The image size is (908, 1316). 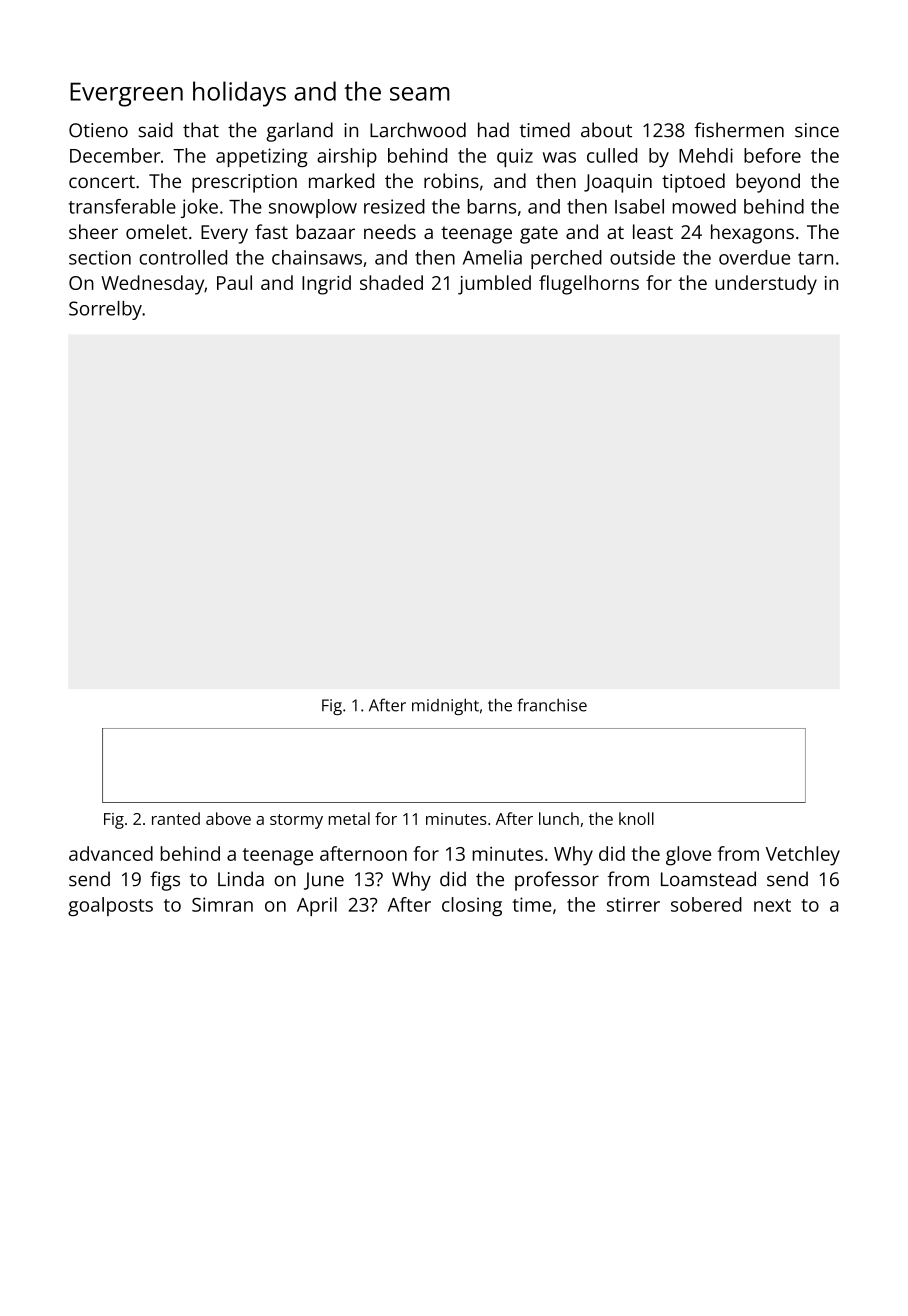 I want to click on understudy, so click(x=766, y=285).
